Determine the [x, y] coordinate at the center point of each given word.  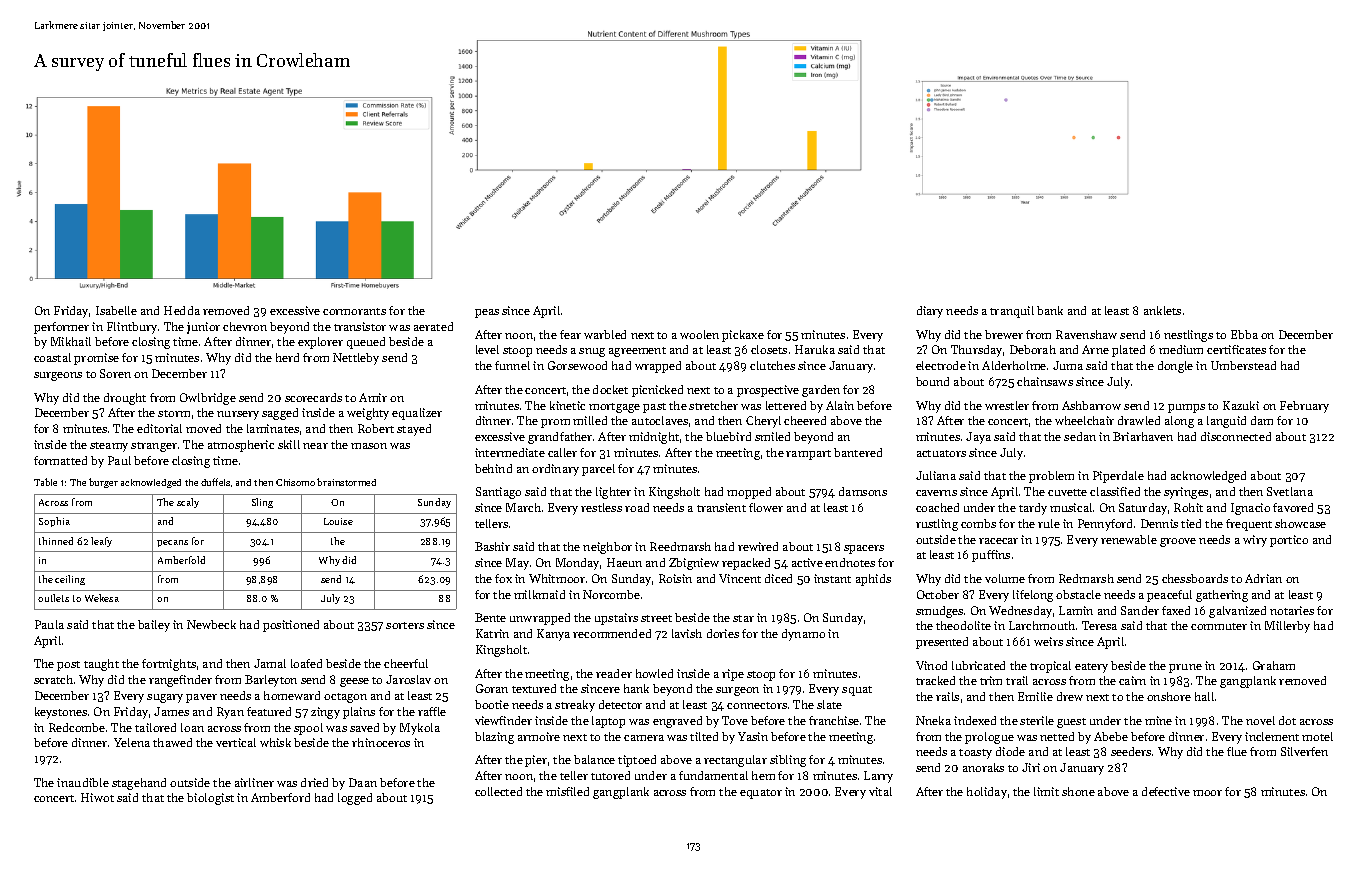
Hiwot [97, 797]
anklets [1162, 310]
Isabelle [116, 310]
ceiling [70, 580]
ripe [733, 675]
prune [1185, 668]
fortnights [169, 665]
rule [1049, 523]
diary [930, 312]
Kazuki [1241, 405]
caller [562, 452]
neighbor [607, 548]
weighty [368, 414]
